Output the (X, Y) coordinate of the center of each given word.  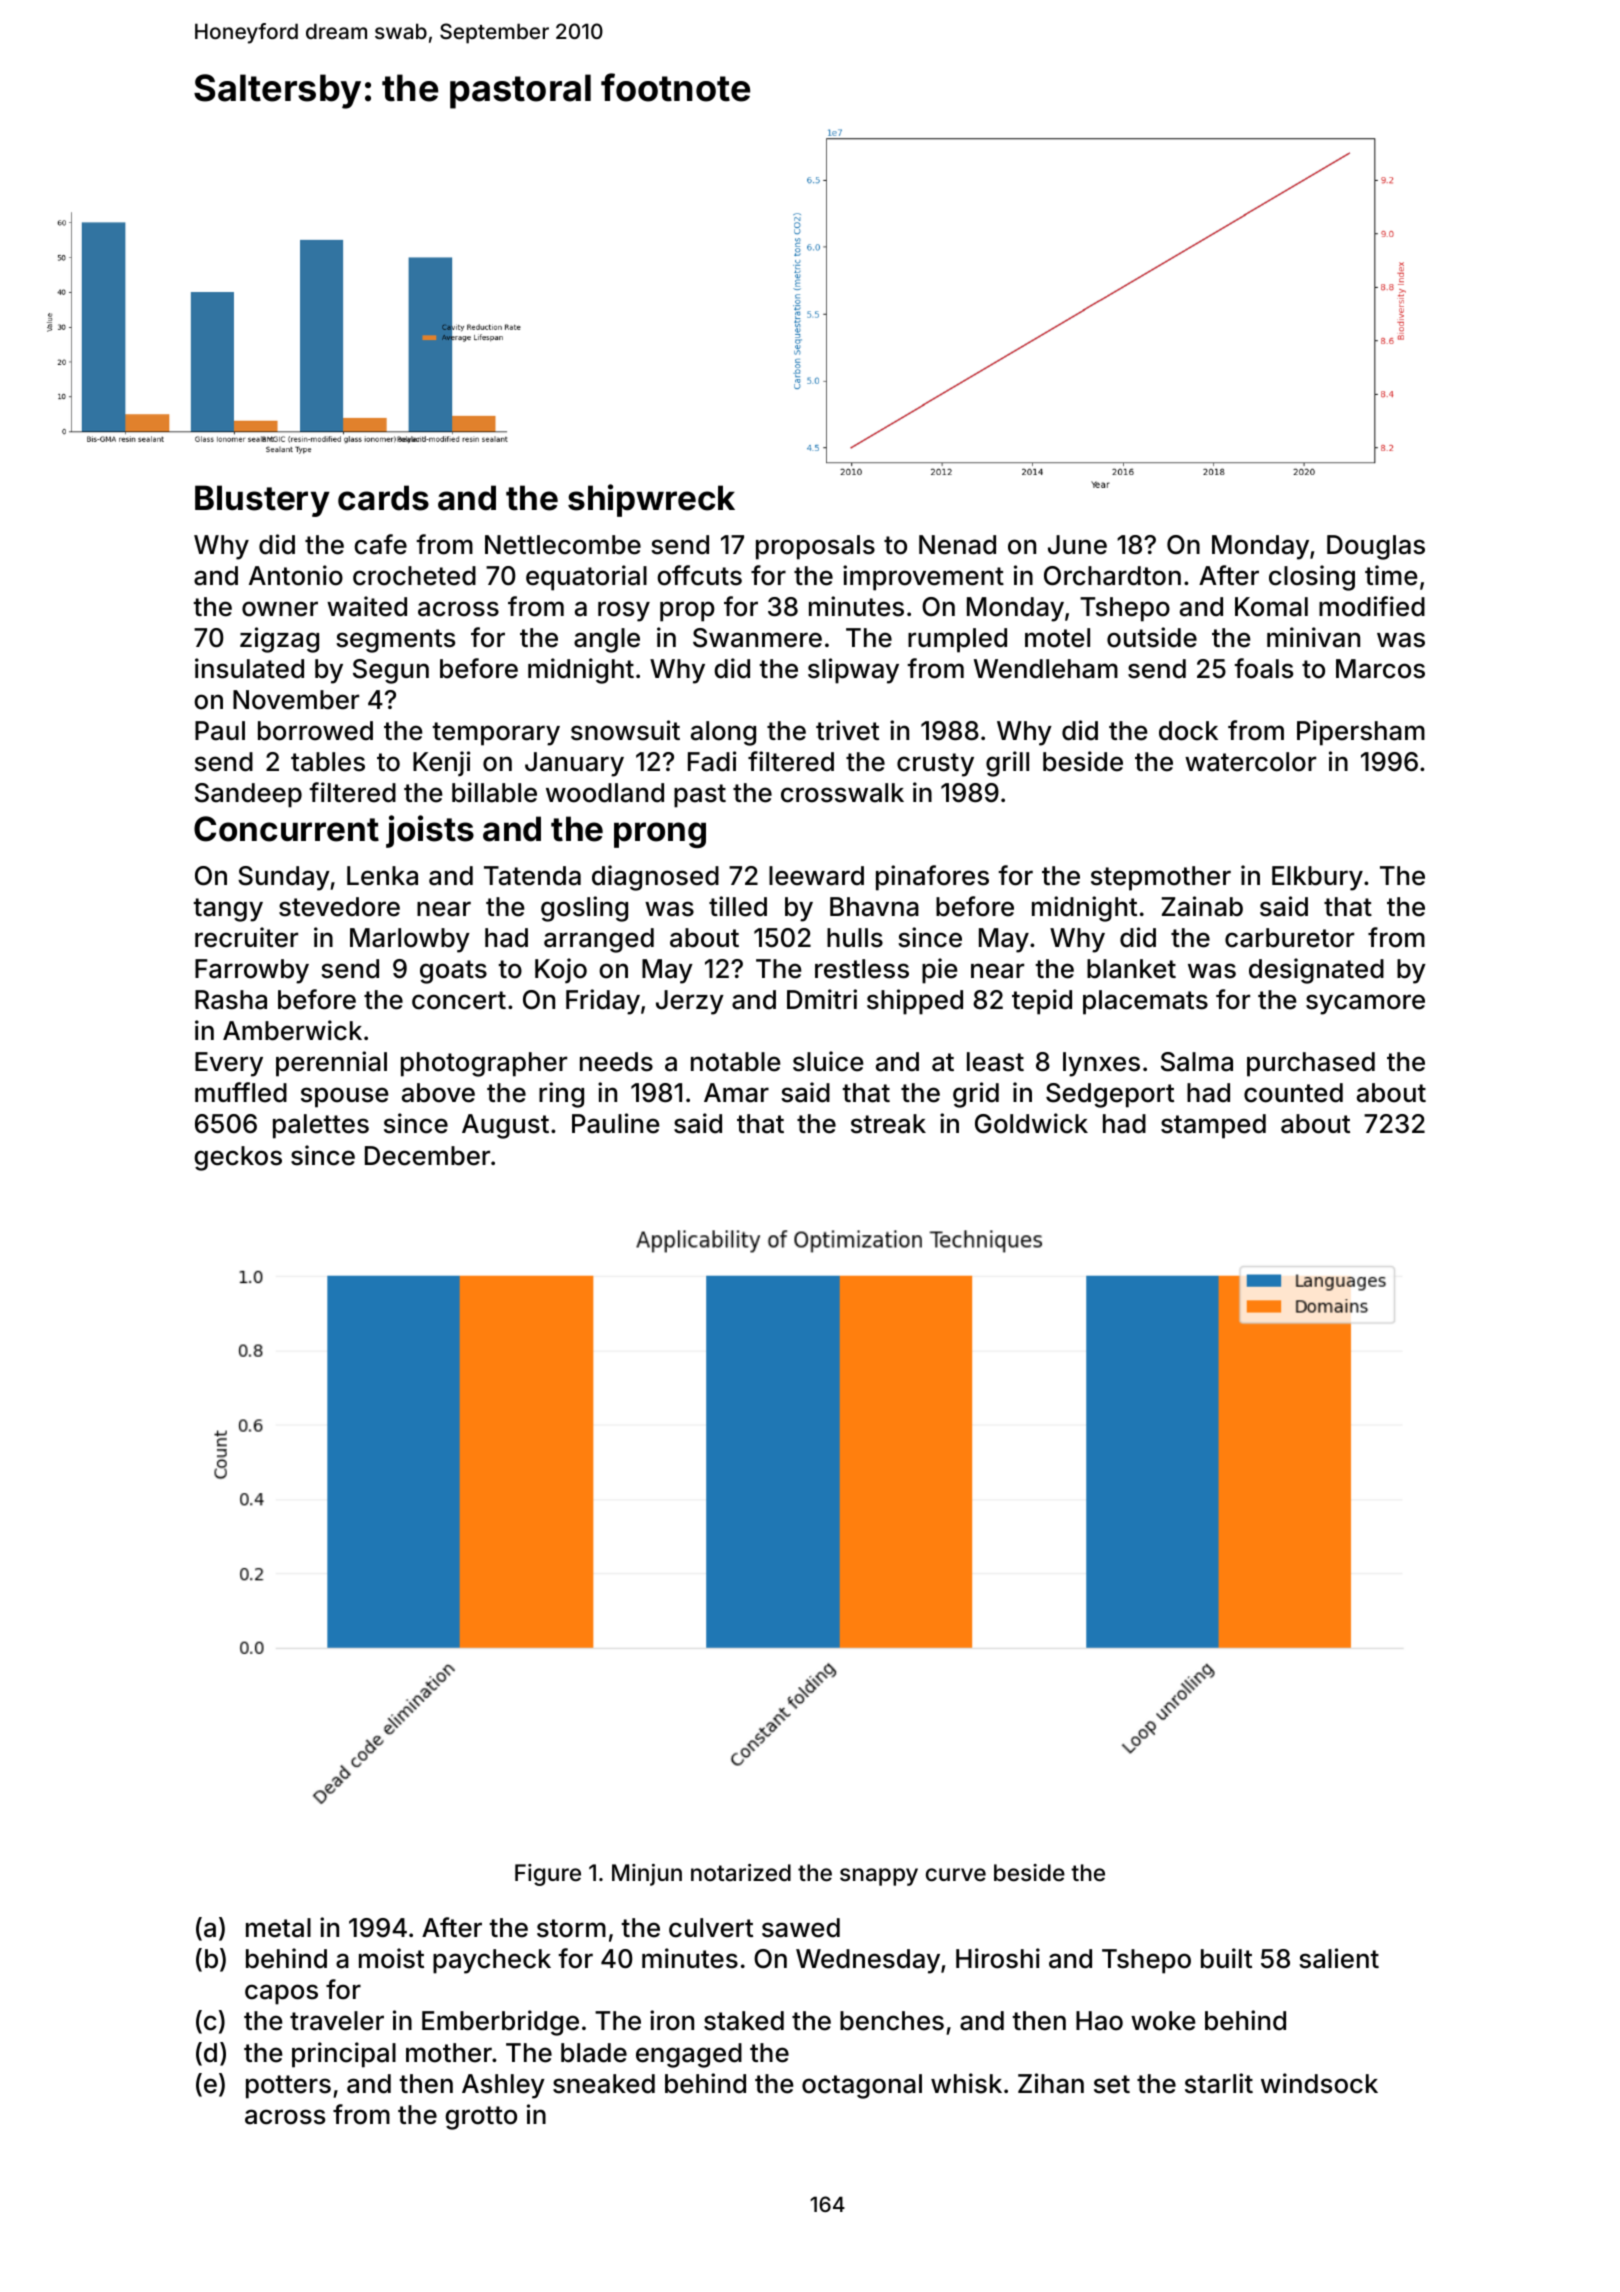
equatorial (586, 578)
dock (1188, 731)
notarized (741, 1873)
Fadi (712, 761)
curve (956, 1875)
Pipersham (1361, 733)
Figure (548, 1875)
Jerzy (690, 1002)
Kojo (561, 970)
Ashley (503, 2086)
